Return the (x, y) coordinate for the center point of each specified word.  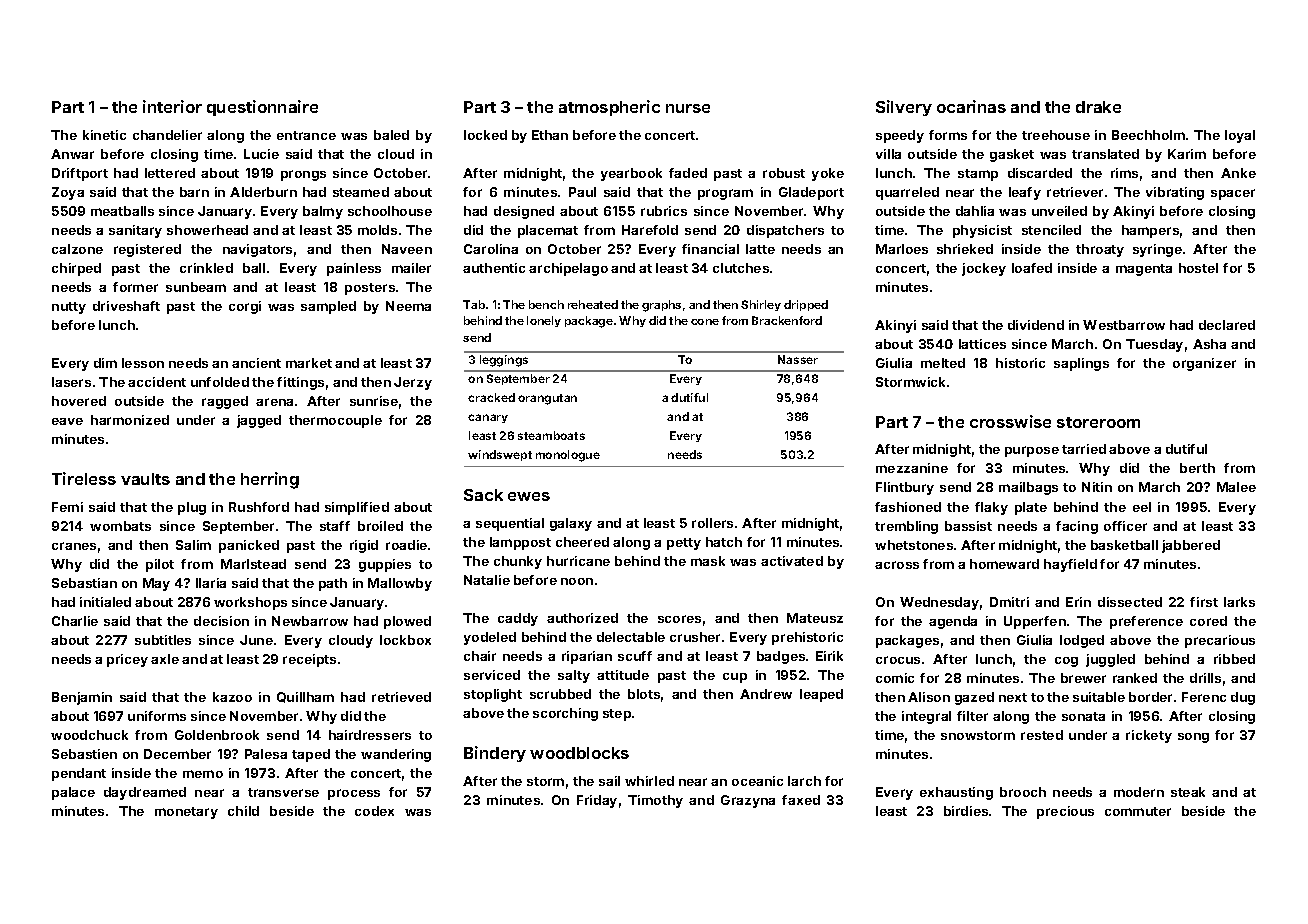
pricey (127, 660)
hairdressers (370, 735)
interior (172, 106)
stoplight (493, 695)
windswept (500, 455)
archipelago (568, 269)
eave (67, 421)
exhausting (956, 793)
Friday (597, 801)
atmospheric (609, 108)
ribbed (1234, 659)
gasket (1012, 155)
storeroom (1098, 422)
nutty (69, 308)
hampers (1150, 231)
